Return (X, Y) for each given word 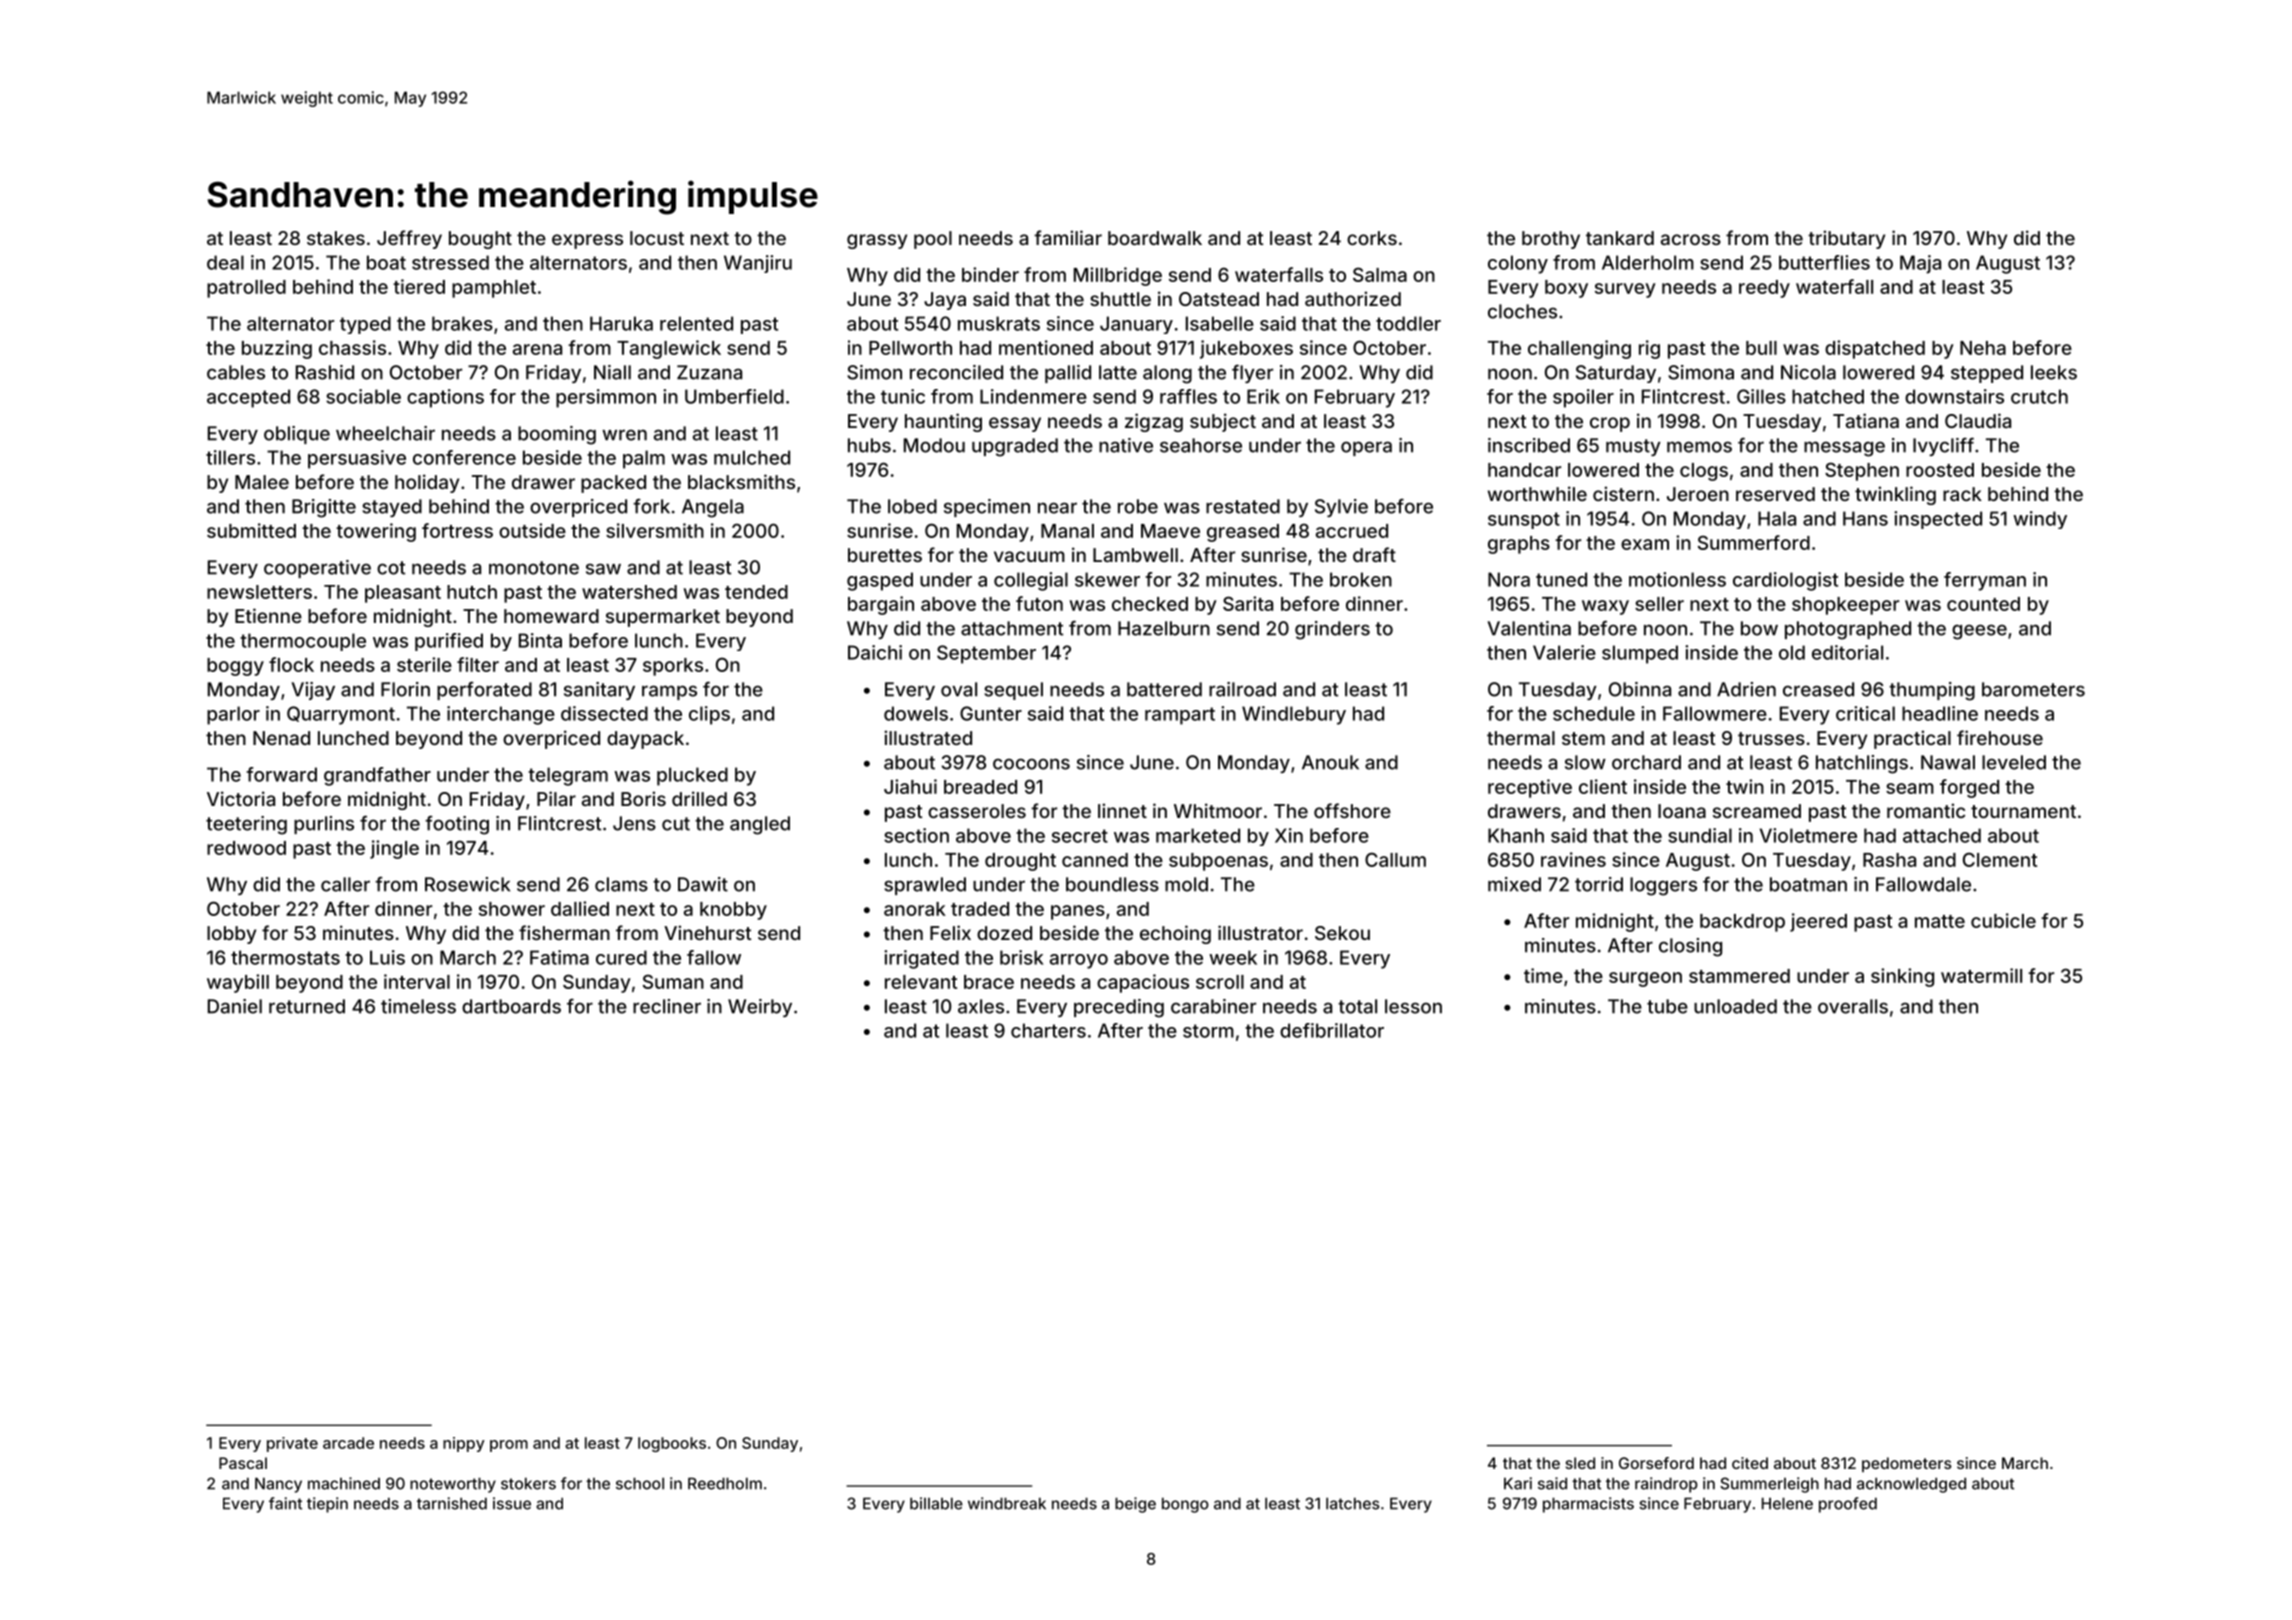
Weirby (760, 1008)
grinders (1332, 630)
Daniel (235, 1006)
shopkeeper (1845, 606)
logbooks (672, 1444)
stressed (450, 262)
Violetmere (1808, 835)
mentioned (1046, 347)
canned (1095, 860)
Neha (1983, 348)
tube (1667, 1006)
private (292, 1444)
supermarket (663, 618)
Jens (634, 823)
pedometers (1907, 1464)
